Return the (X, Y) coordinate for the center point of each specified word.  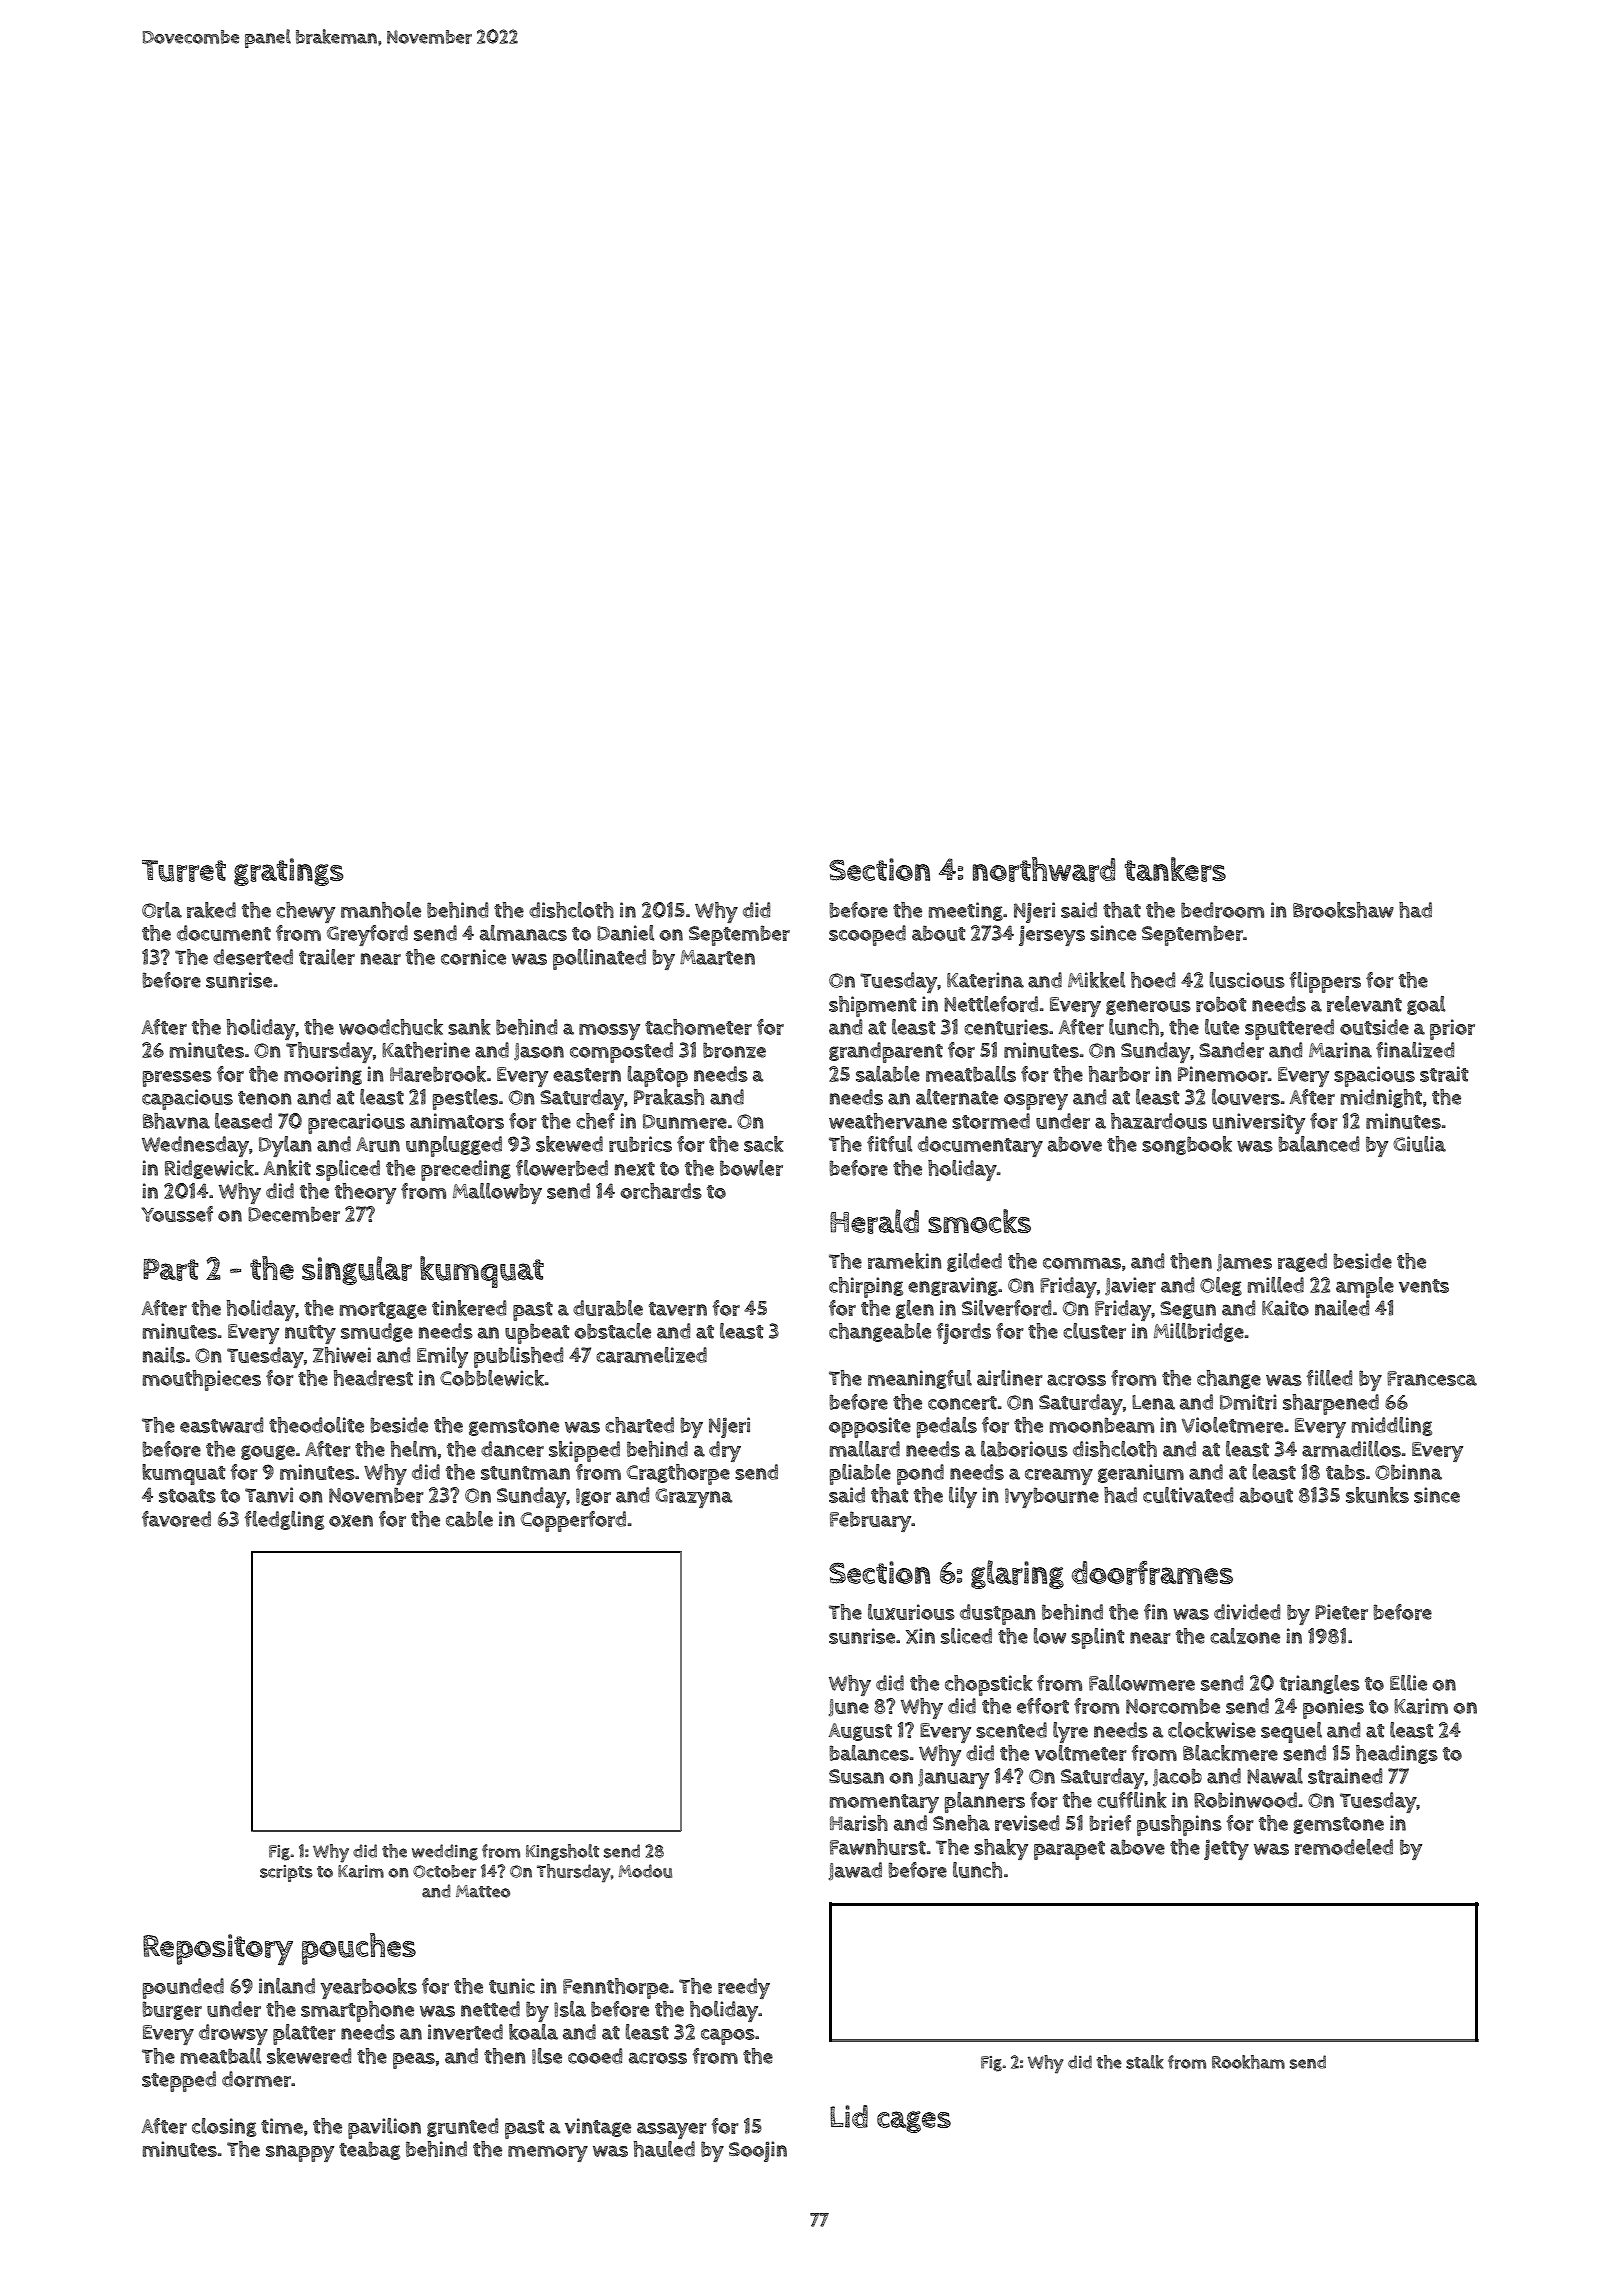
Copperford (573, 1521)
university (1259, 1123)
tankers (1175, 869)
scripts (286, 1873)
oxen (351, 1521)
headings (1397, 1754)
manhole (381, 910)
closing (224, 2127)
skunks (1377, 1495)
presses (177, 1079)
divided (1247, 1612)
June (849, 1707)
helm (413, 1449)
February (870, 1521)
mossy (609, 1032)
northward (1044, 869)
